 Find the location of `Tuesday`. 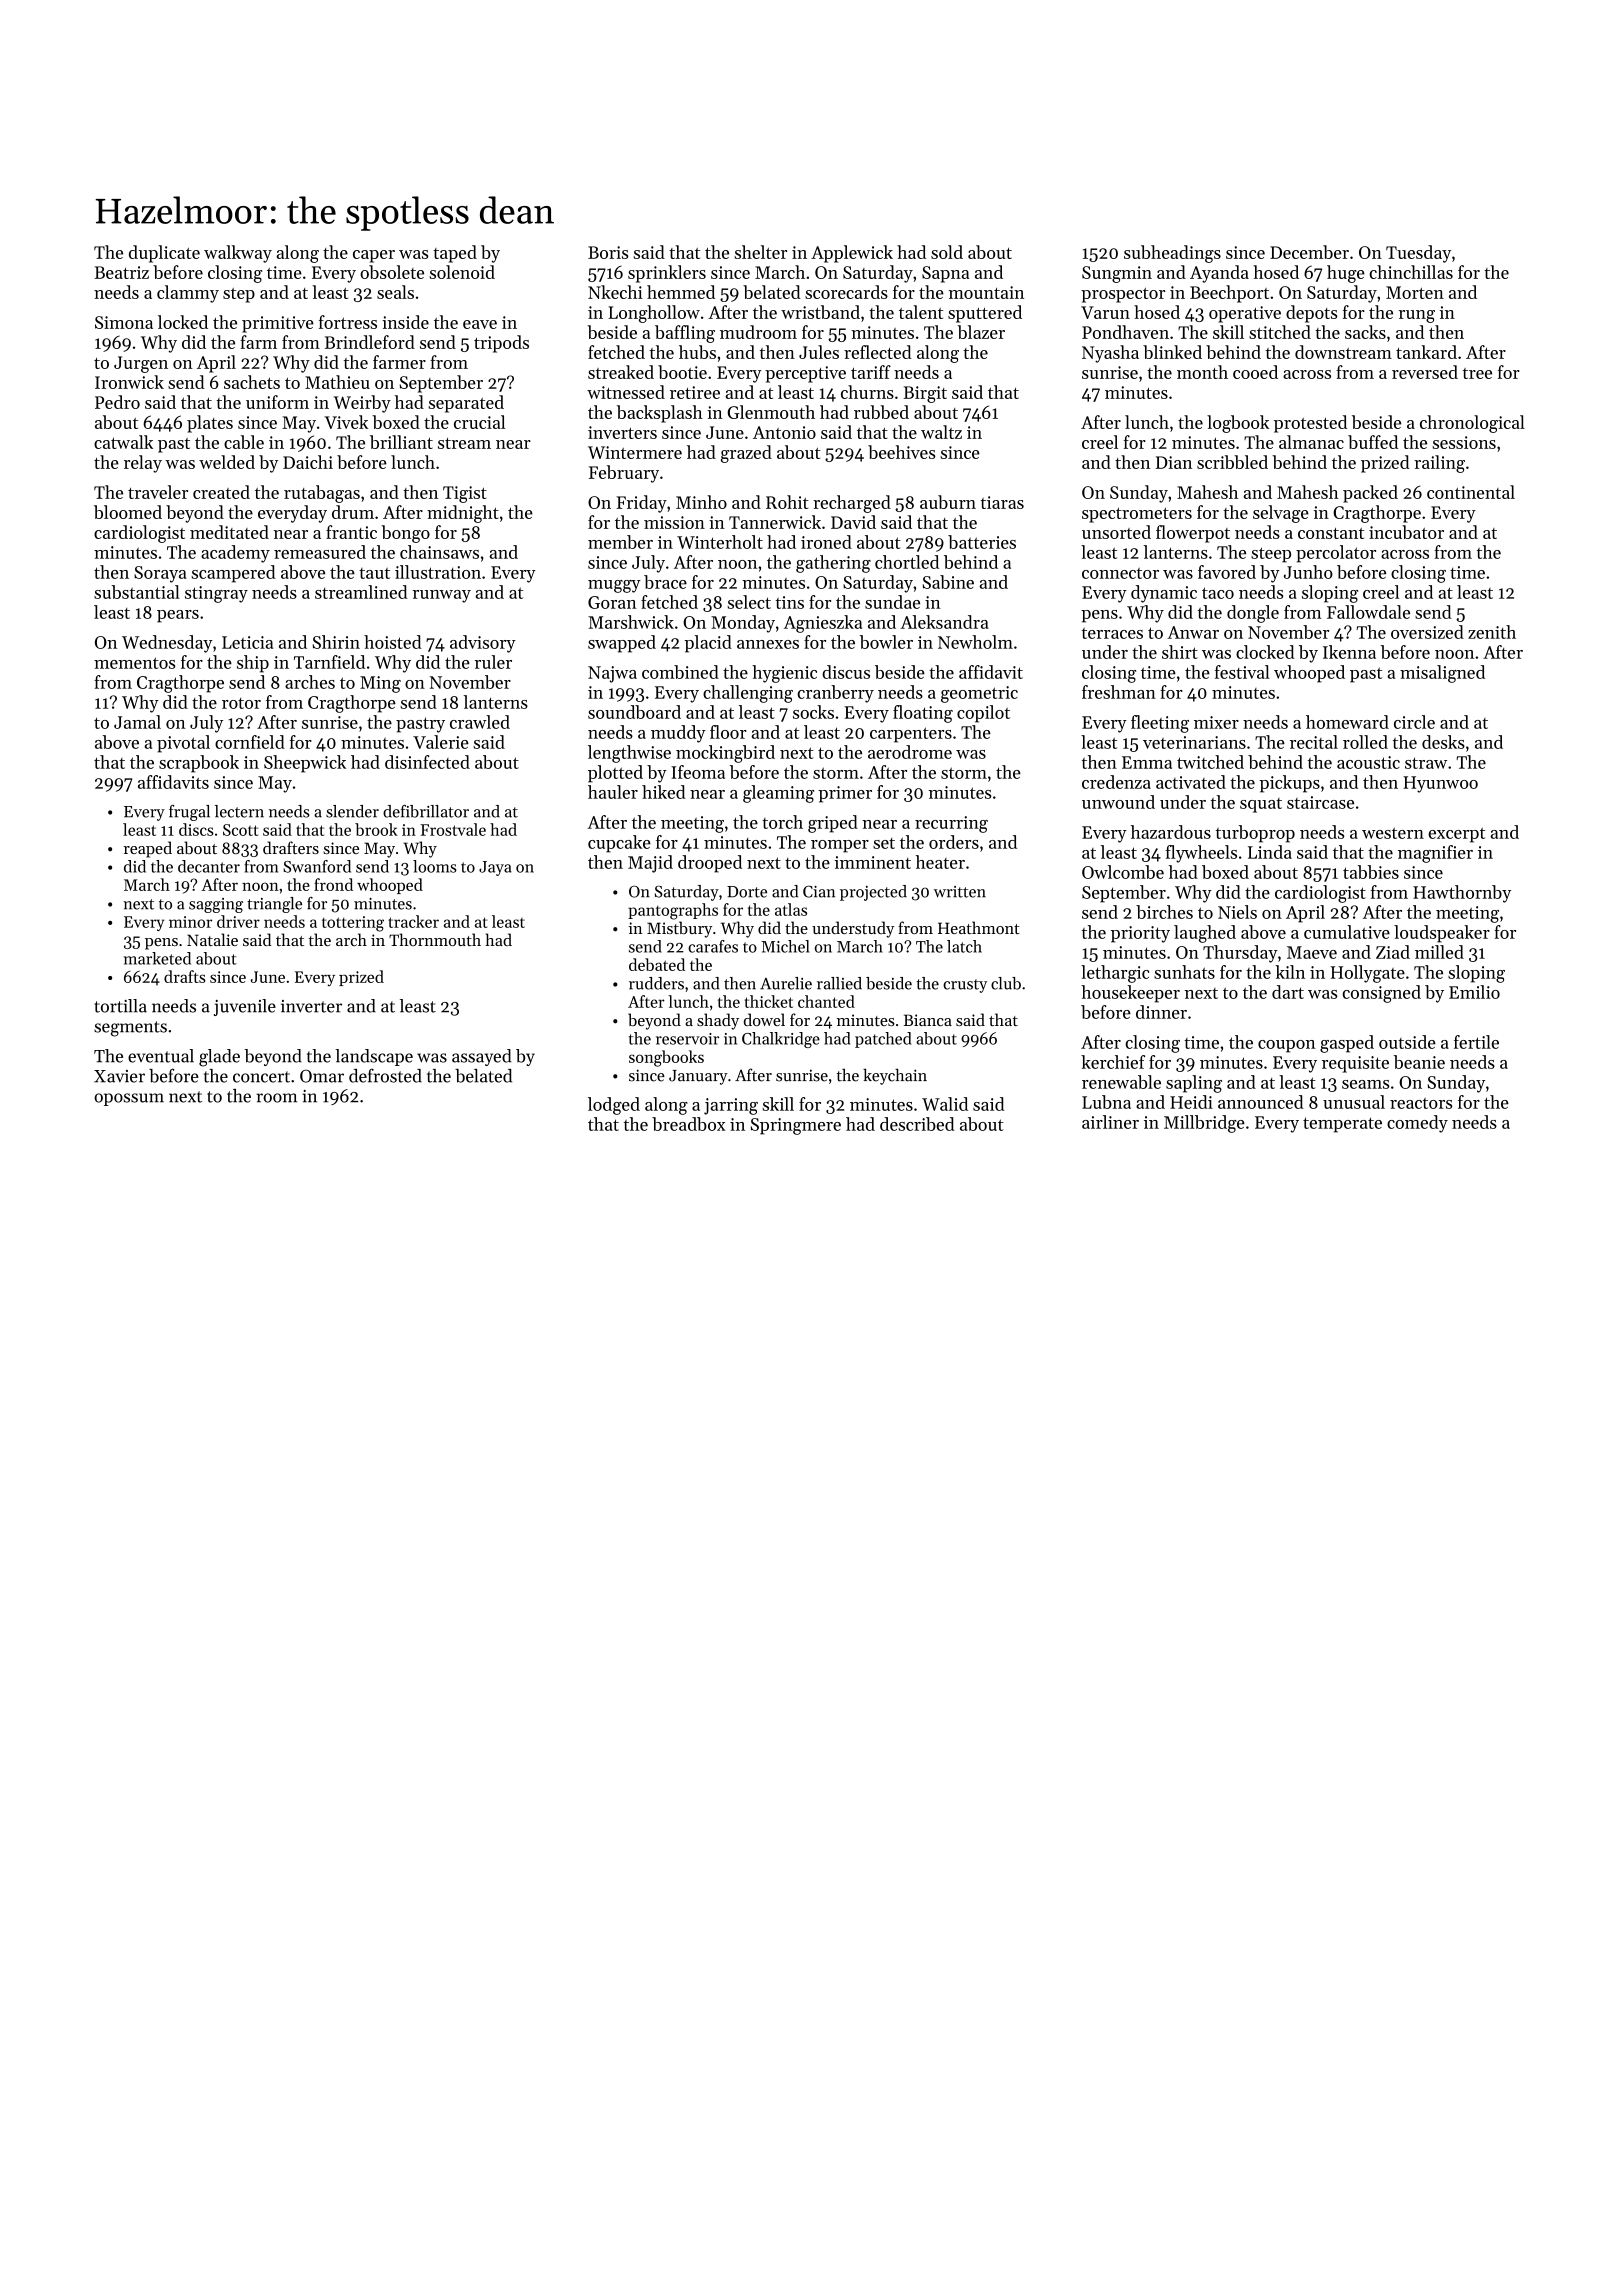

Tuesday is located at coordinates (1418, 254).
